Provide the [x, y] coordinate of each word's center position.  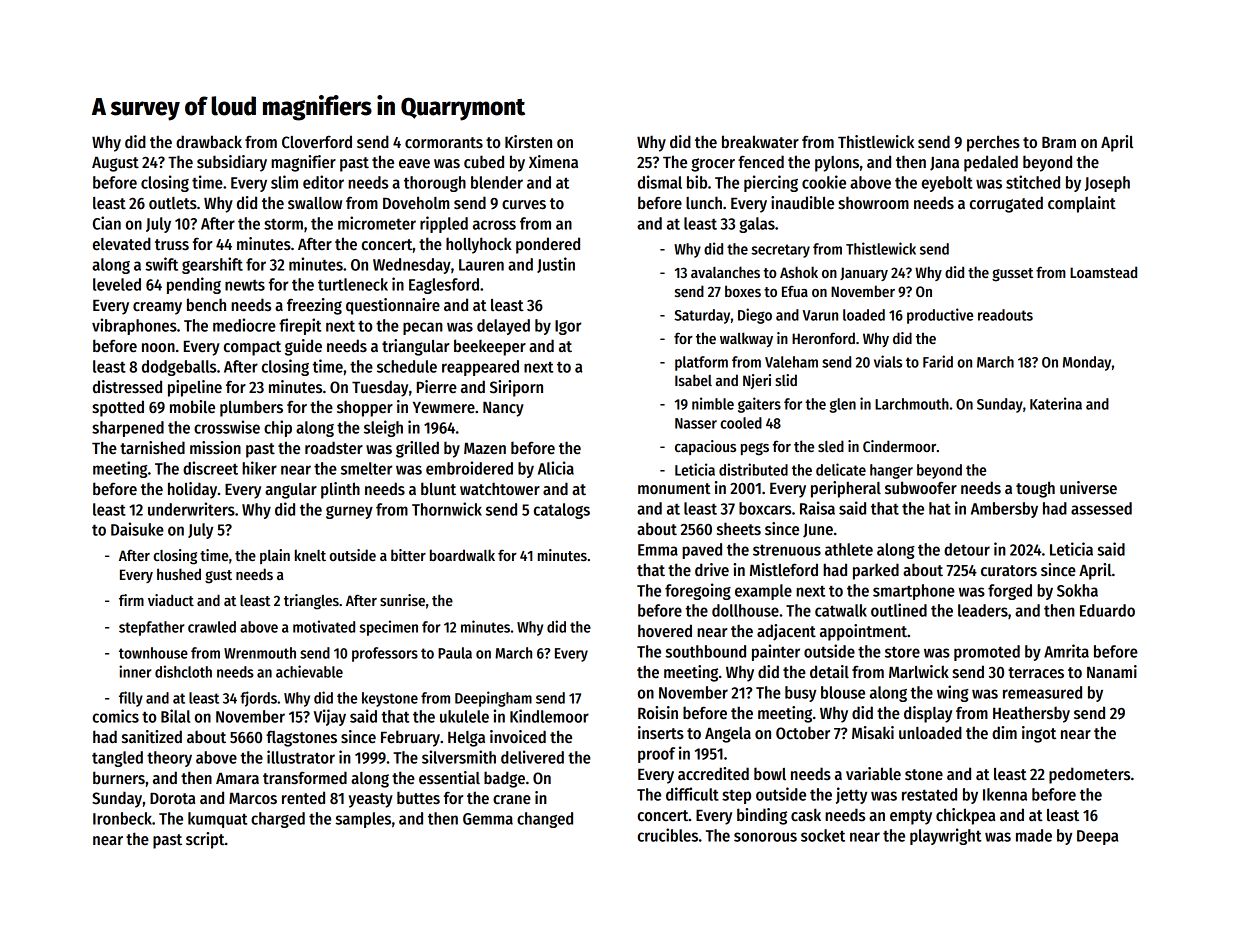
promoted [987, 653]
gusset [1012, 275]
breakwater [760, 141]
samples [363, 820]
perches [993, 143]
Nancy [503, 409]
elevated [122, 244]
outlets [173, 203]
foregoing [698, 591]
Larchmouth [912, 404]
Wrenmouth [260, 653]
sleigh [383, 428]
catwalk [841, 610]
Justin [556, 265]
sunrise [402, 600]
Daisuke [137, 529]
